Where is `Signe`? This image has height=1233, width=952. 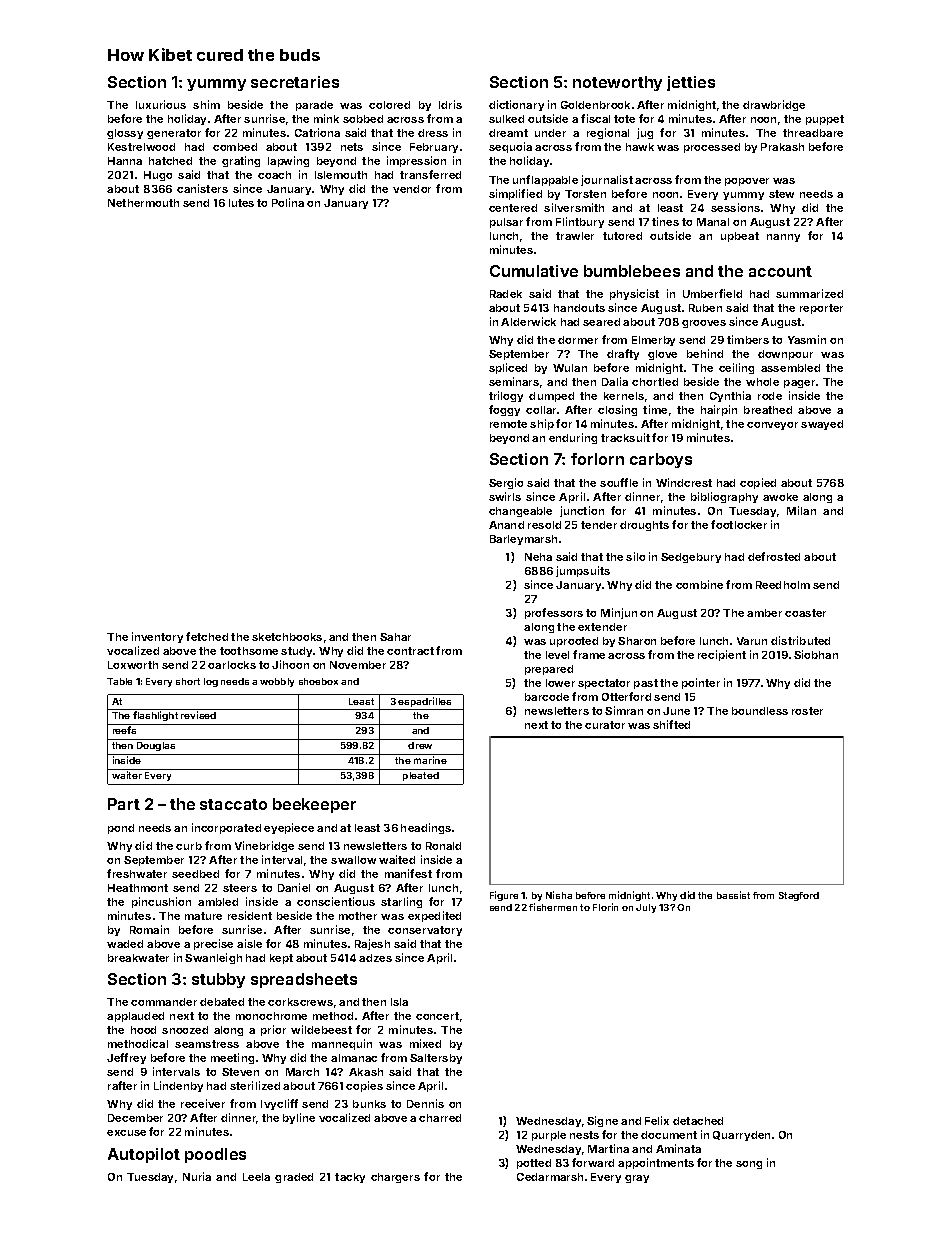
Signe is located at coordinates (602, 1121).
